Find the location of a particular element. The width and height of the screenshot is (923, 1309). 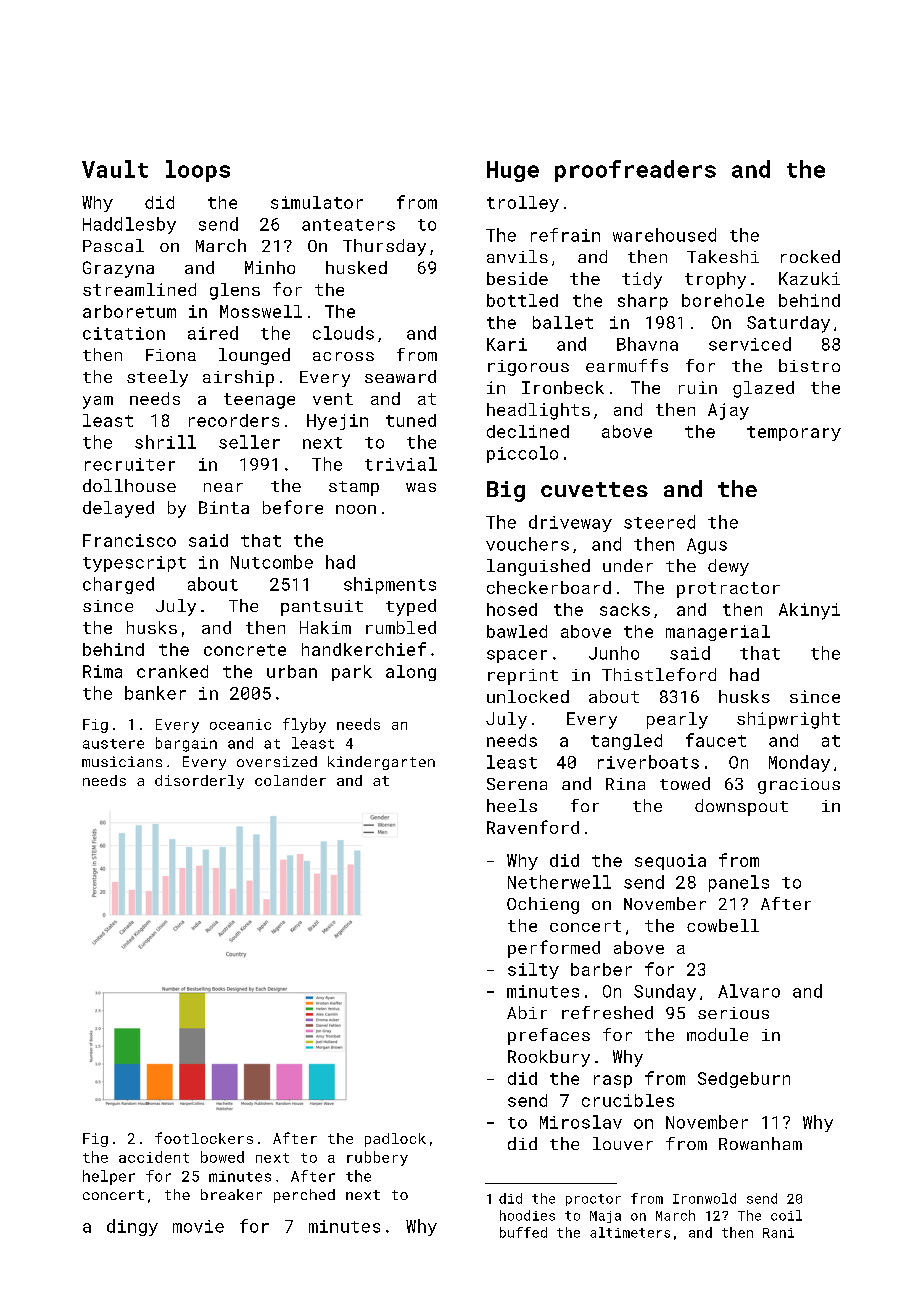

proofreaders is located at coordinates (635, 171).
